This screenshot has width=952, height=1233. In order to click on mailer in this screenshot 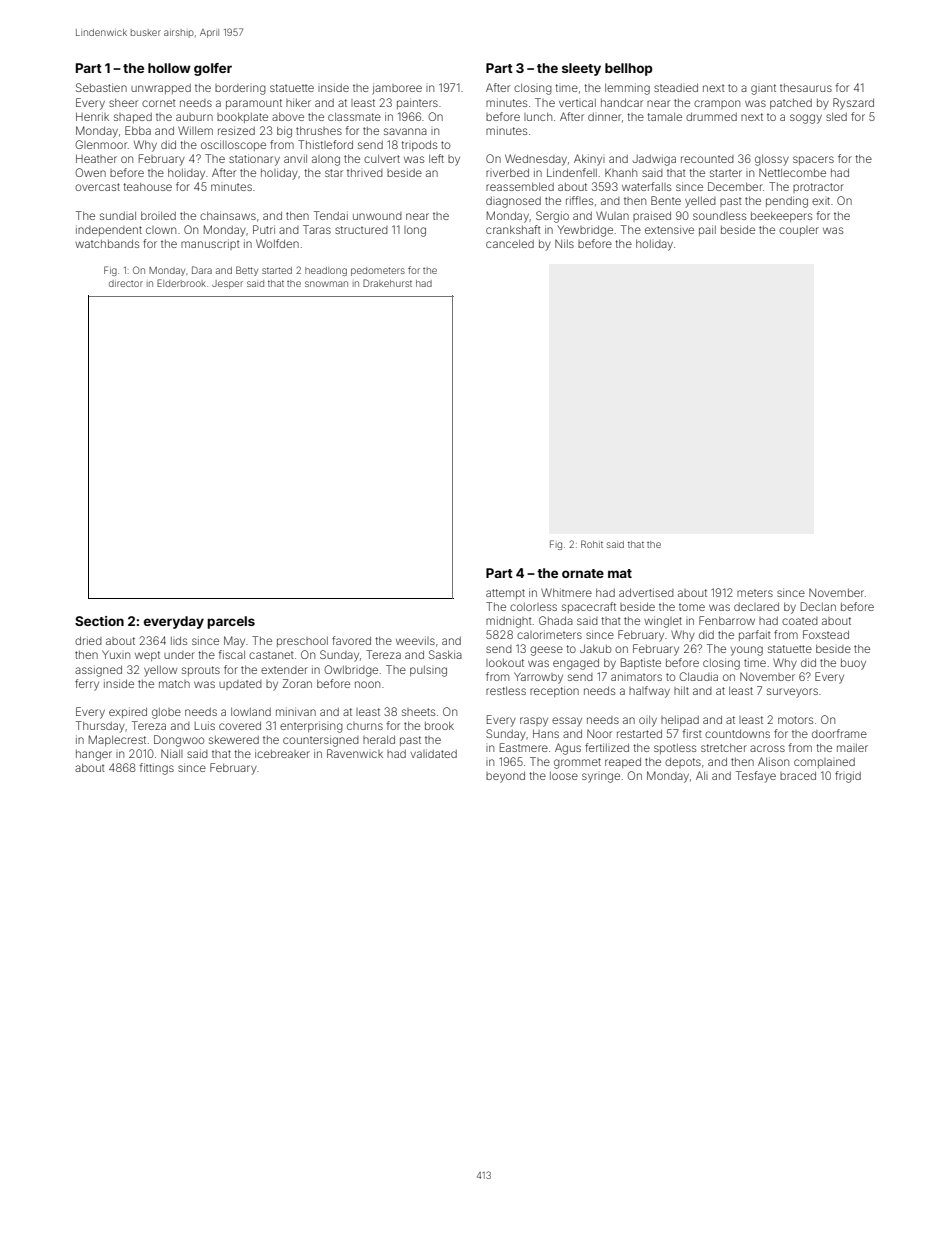, I will do `click(852, 748)`.
